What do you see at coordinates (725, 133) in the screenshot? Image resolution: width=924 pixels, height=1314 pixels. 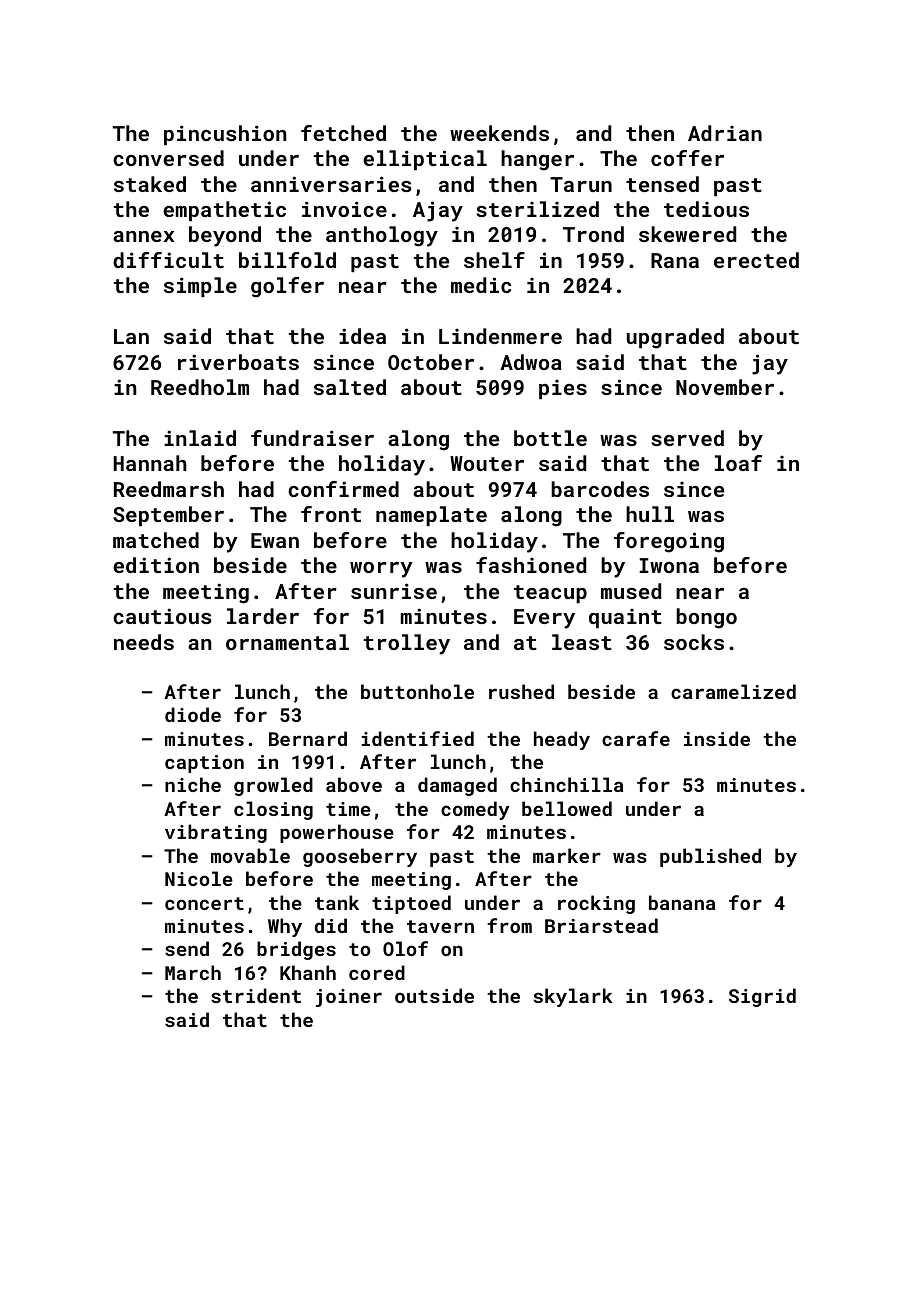 I see `Adrian` at bounding box center [725, 133].
